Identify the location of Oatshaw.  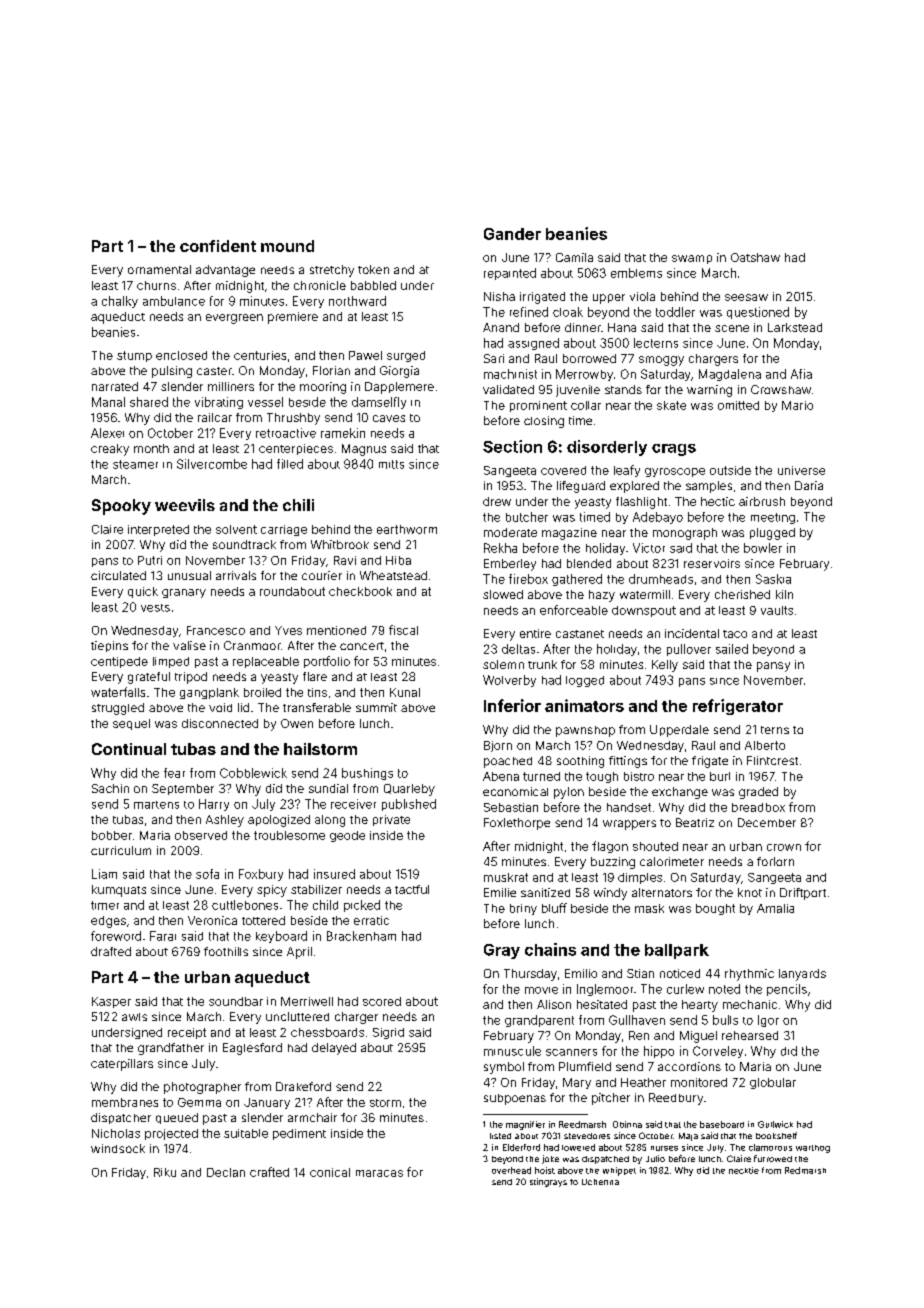
(755, 257).
